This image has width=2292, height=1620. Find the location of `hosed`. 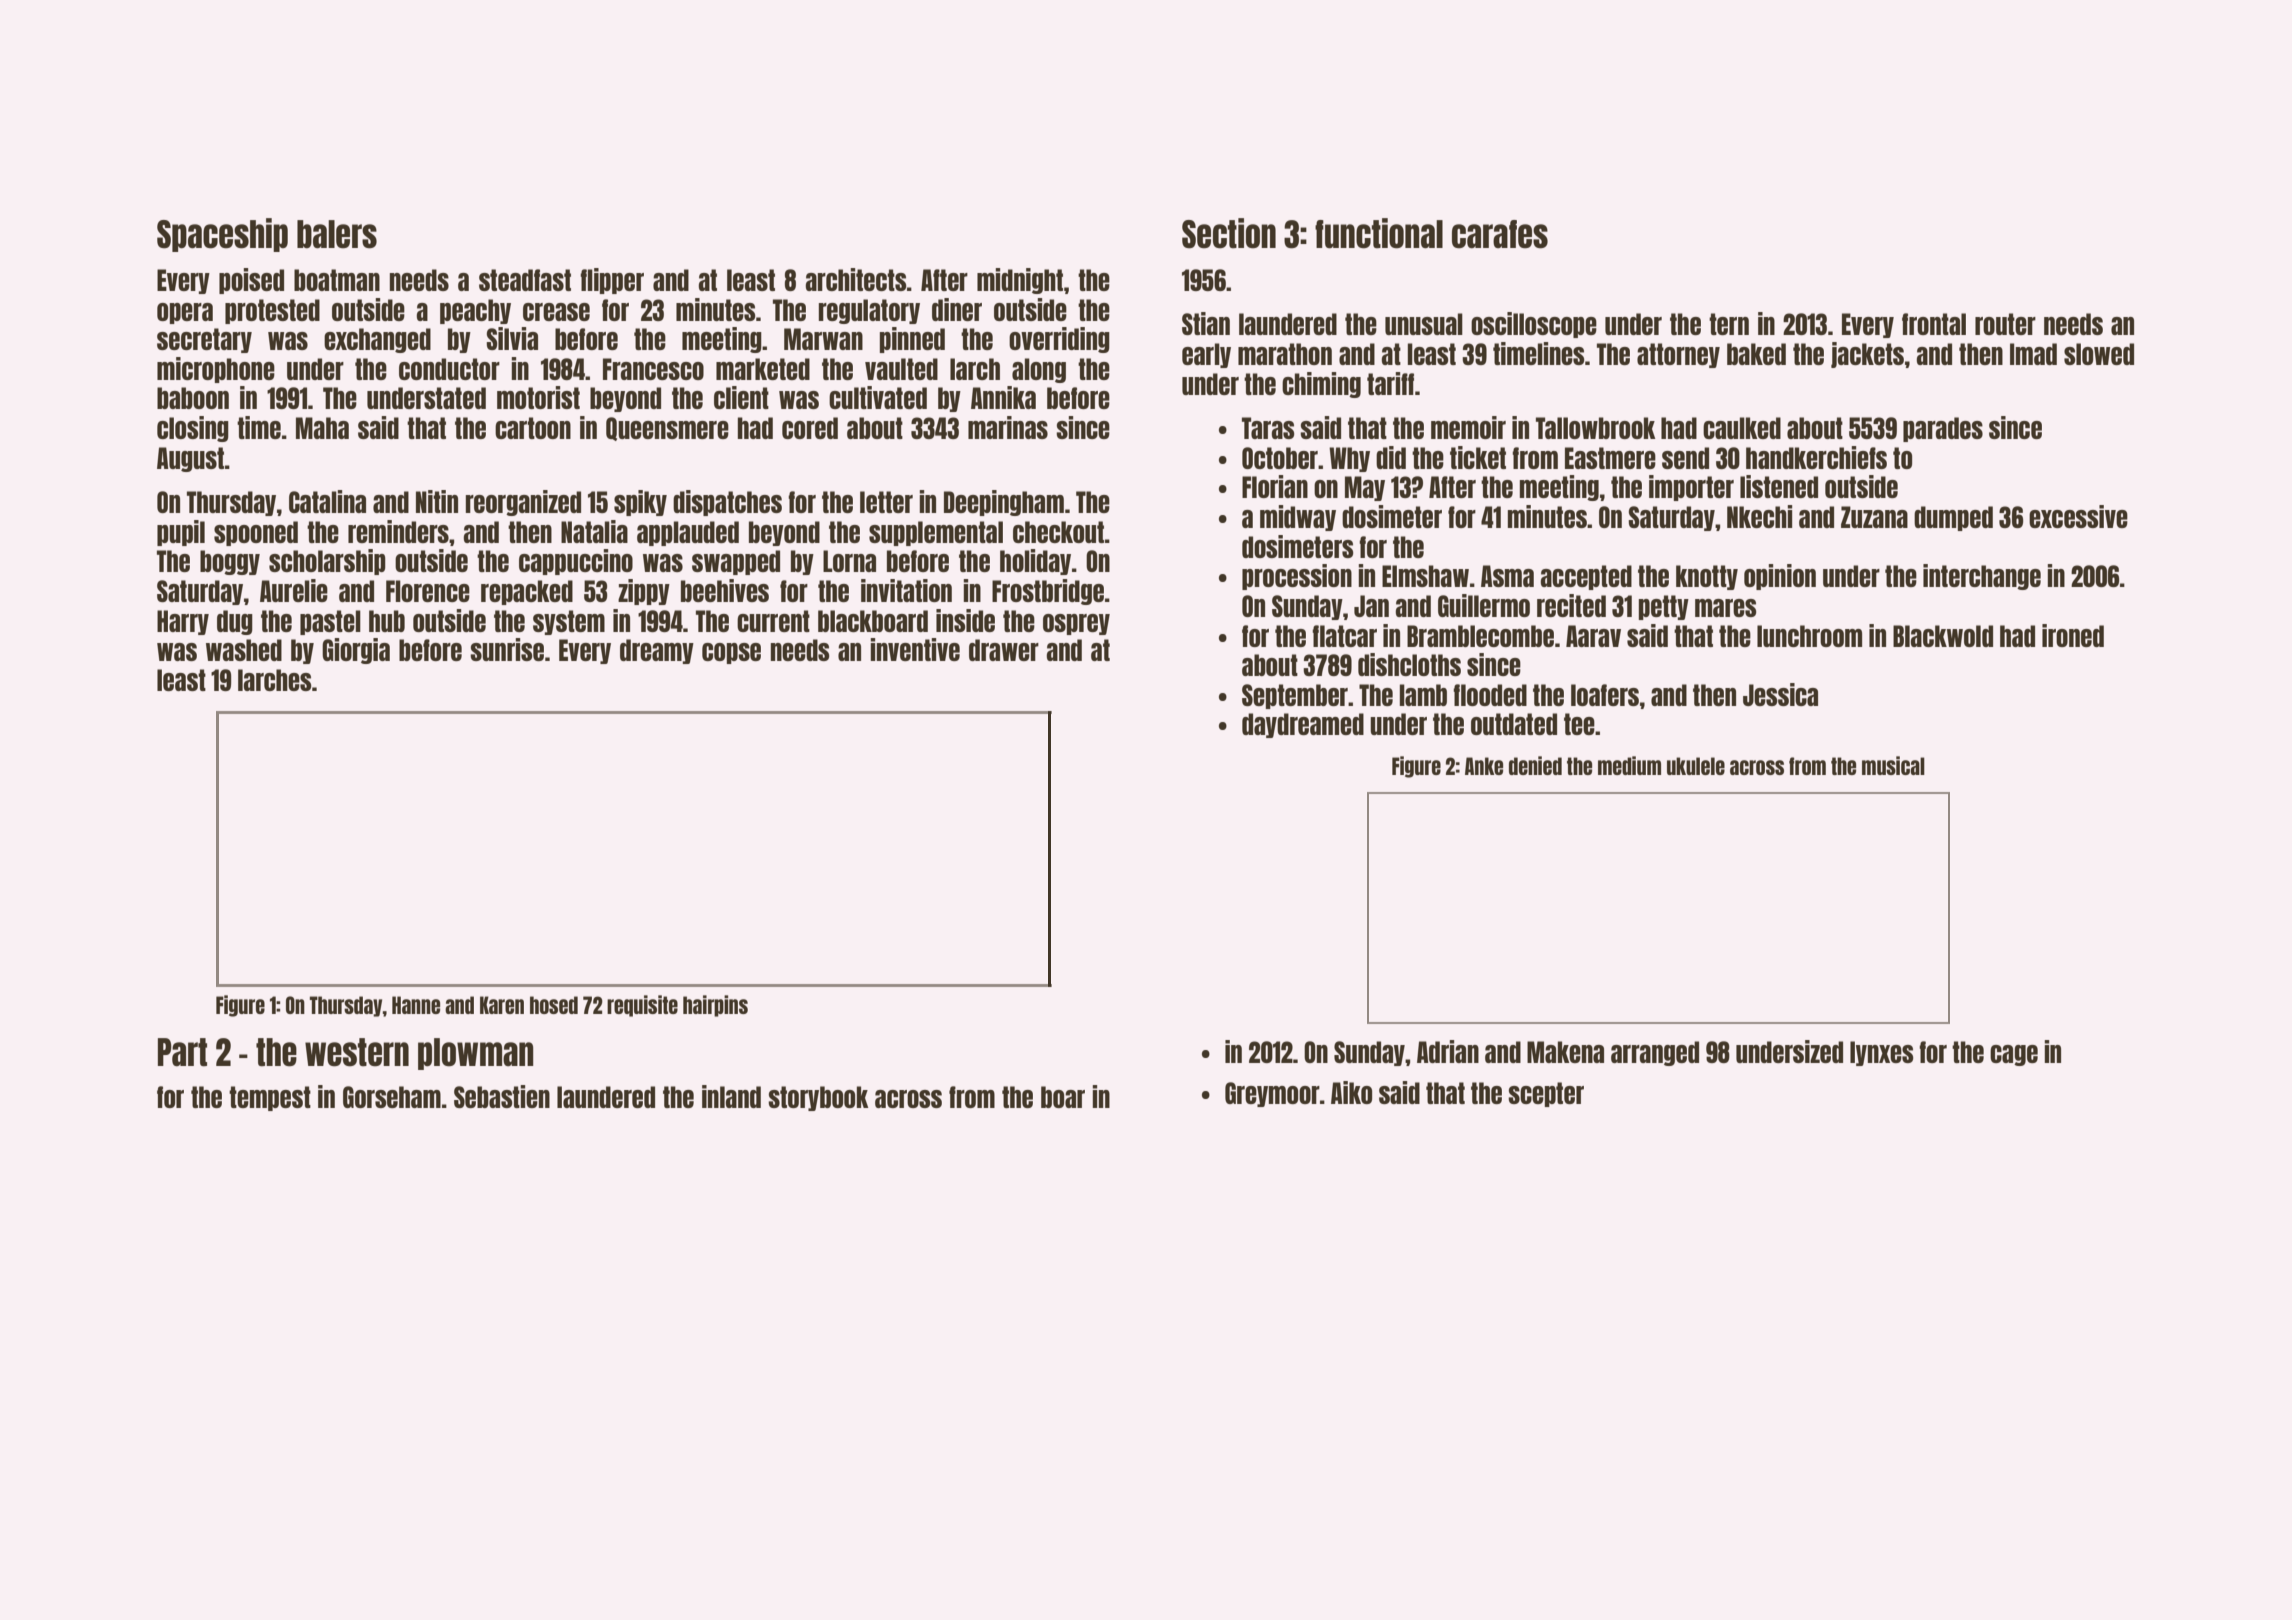

hosed is located at coordinates (554, 1005).
